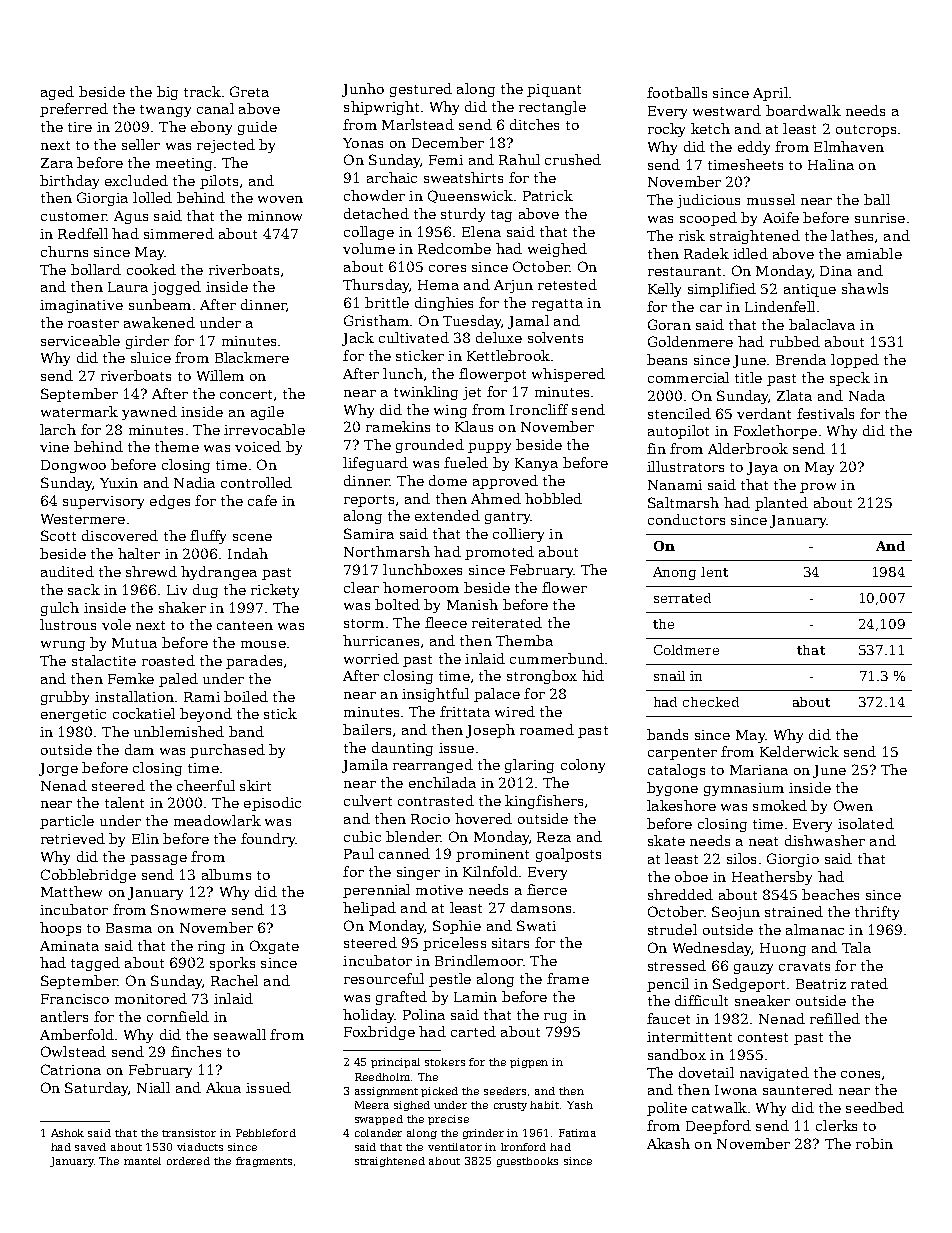 The image size is (952, 1233). Describe the element at coordinates (151, 571) in the page. I see `shrewd` at that location.
